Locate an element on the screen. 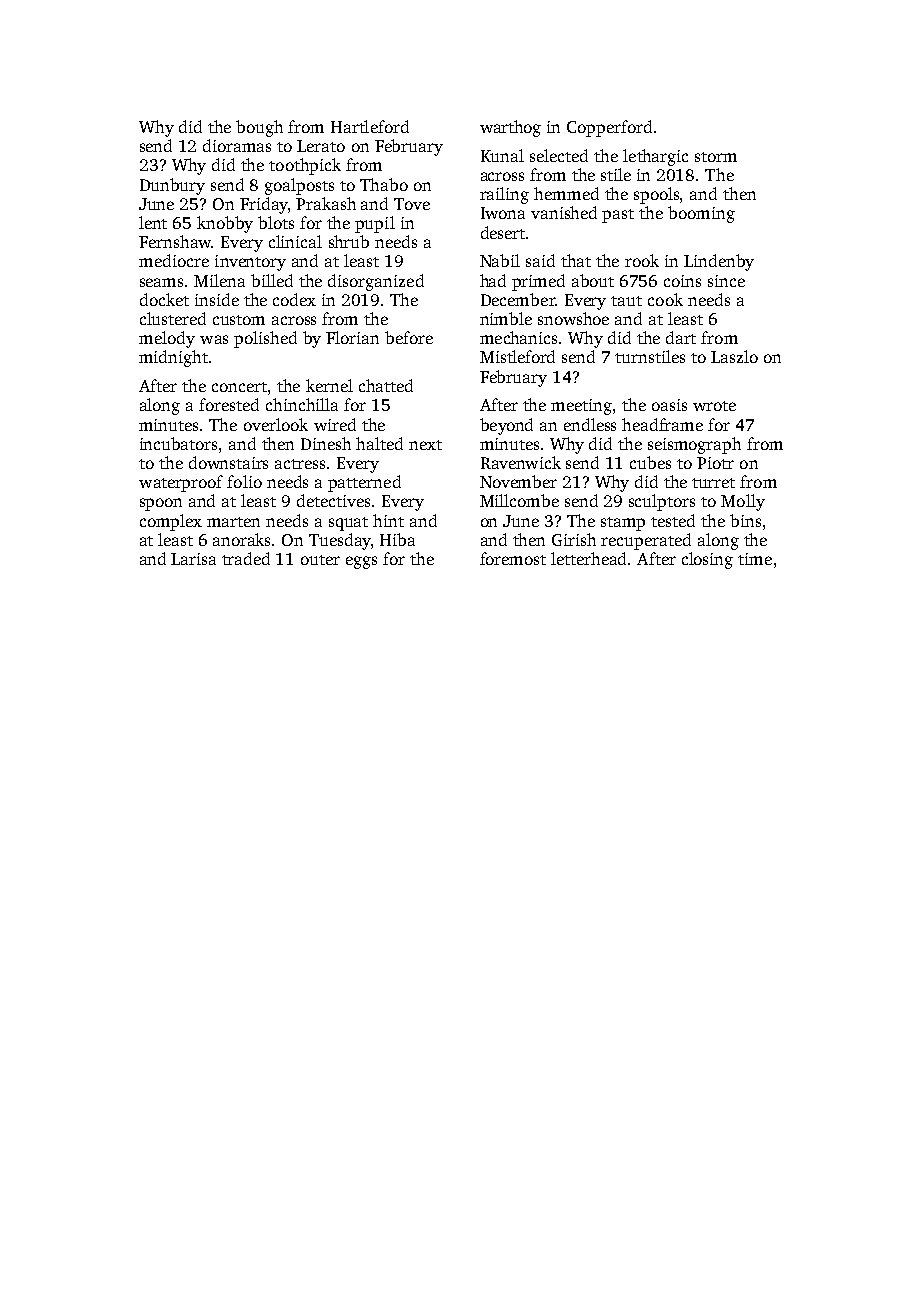 The image size is (924, 1314). Hartleford is located at coordinates (370, 126).
